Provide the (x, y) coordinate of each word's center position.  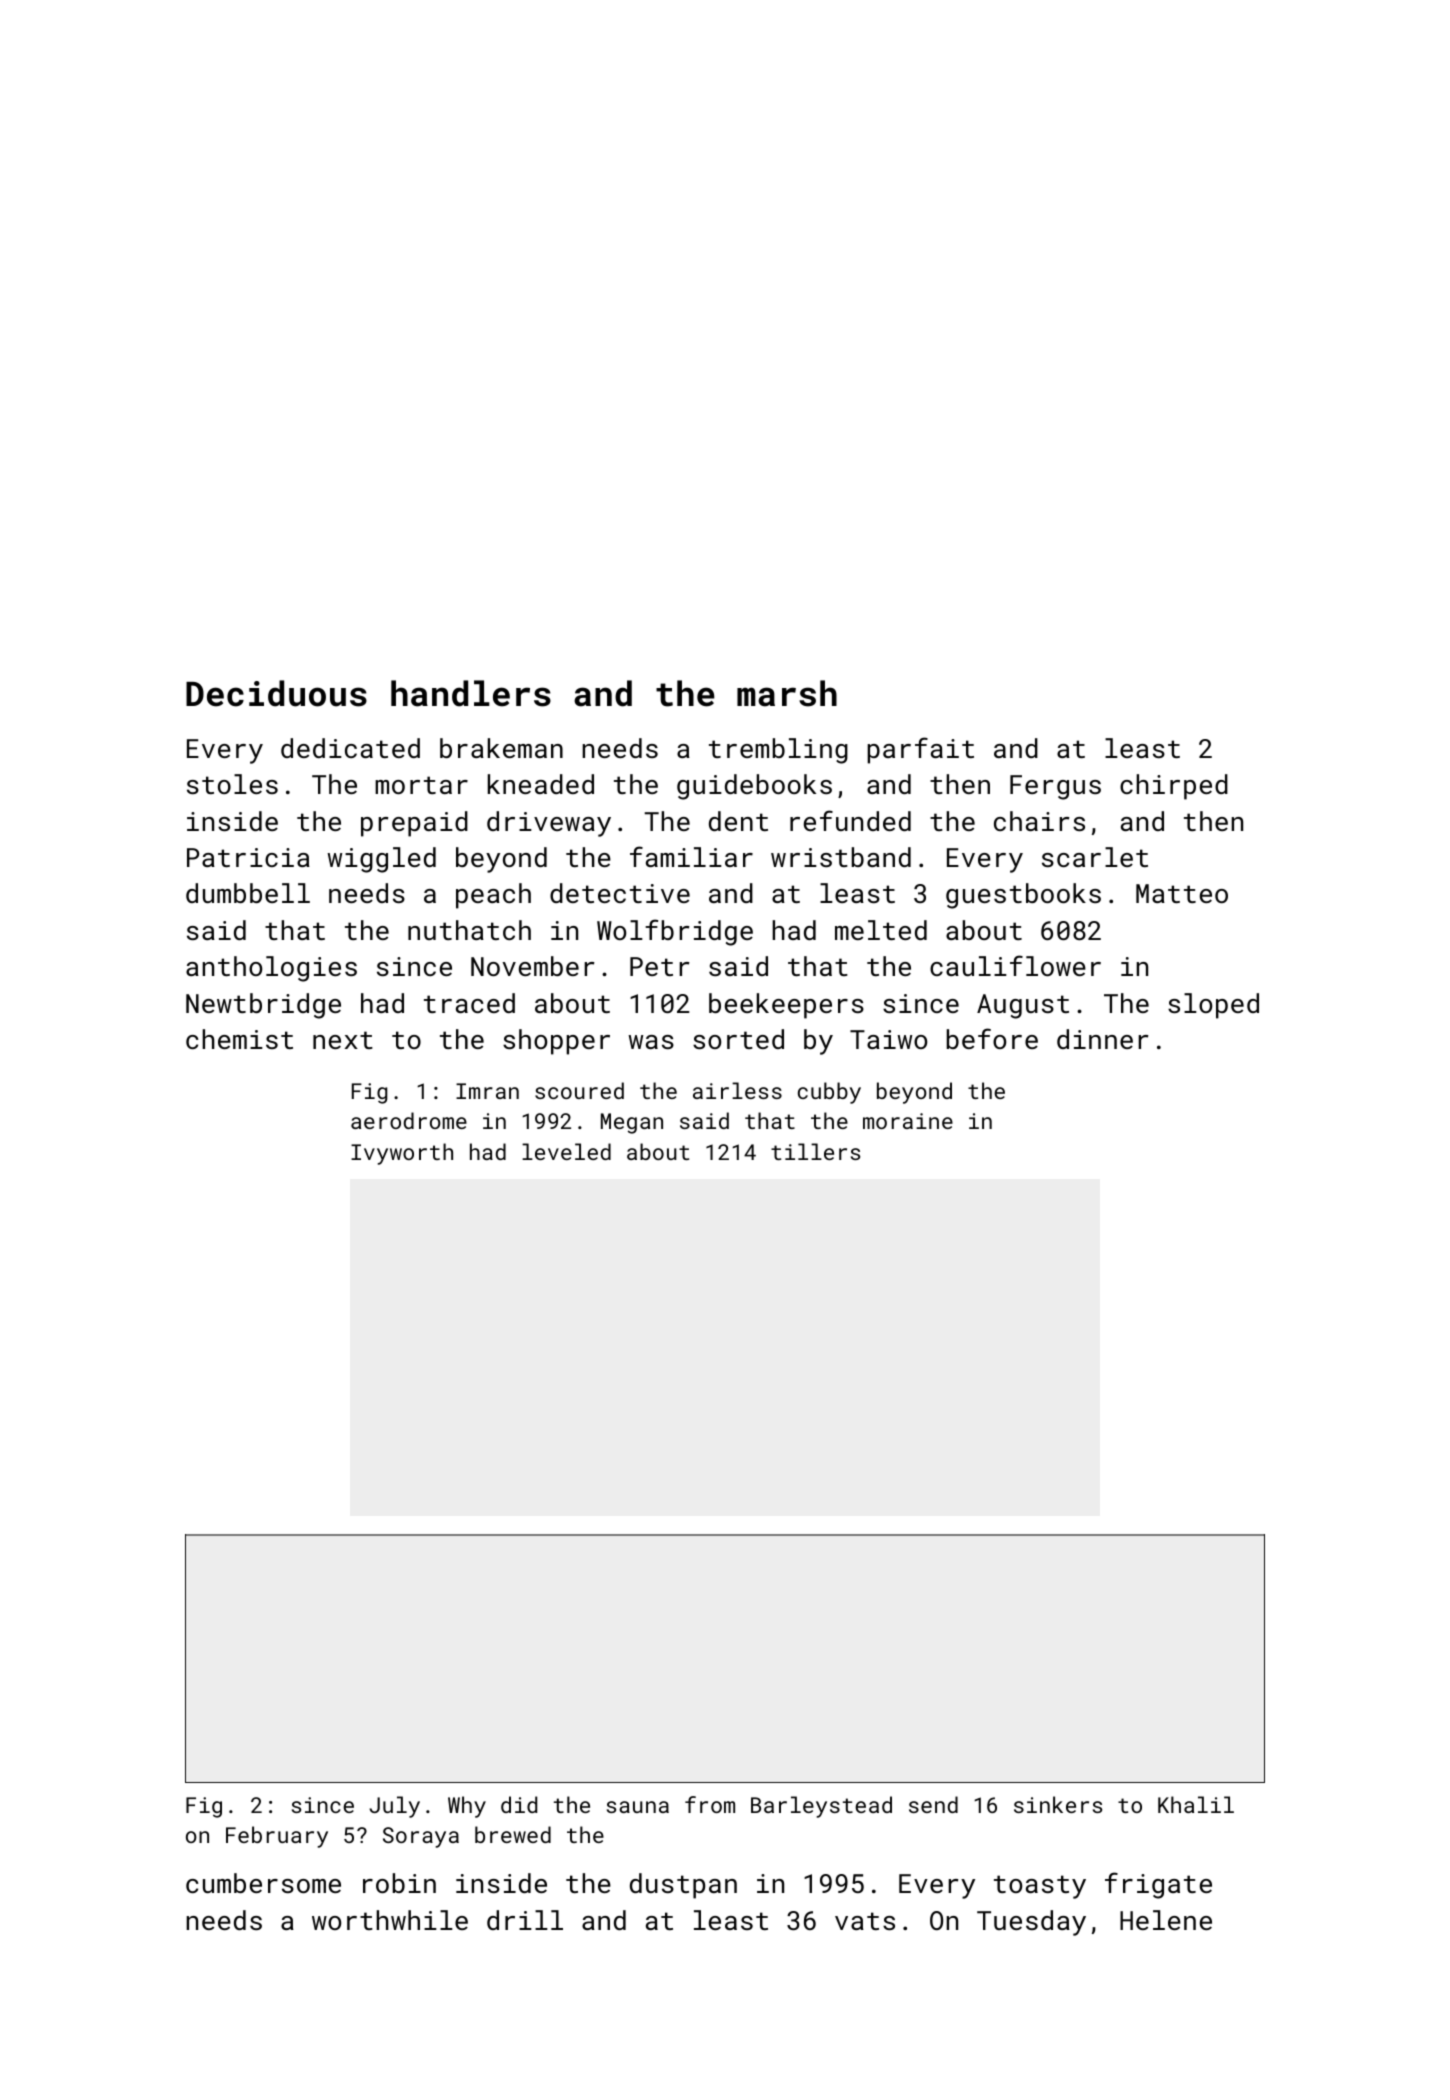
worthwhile (390, 1920)
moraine (908, 1121)
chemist (239, 1039)
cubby (829, 1093)
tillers (815, 1151)
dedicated (350, 748)
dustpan (683, 1886)
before (992, 1038)
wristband (841, 857)
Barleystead (821, 1807)
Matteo (1182, 893)
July (394, 1807)
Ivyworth (402, 1154)
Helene (1166, 1920)
